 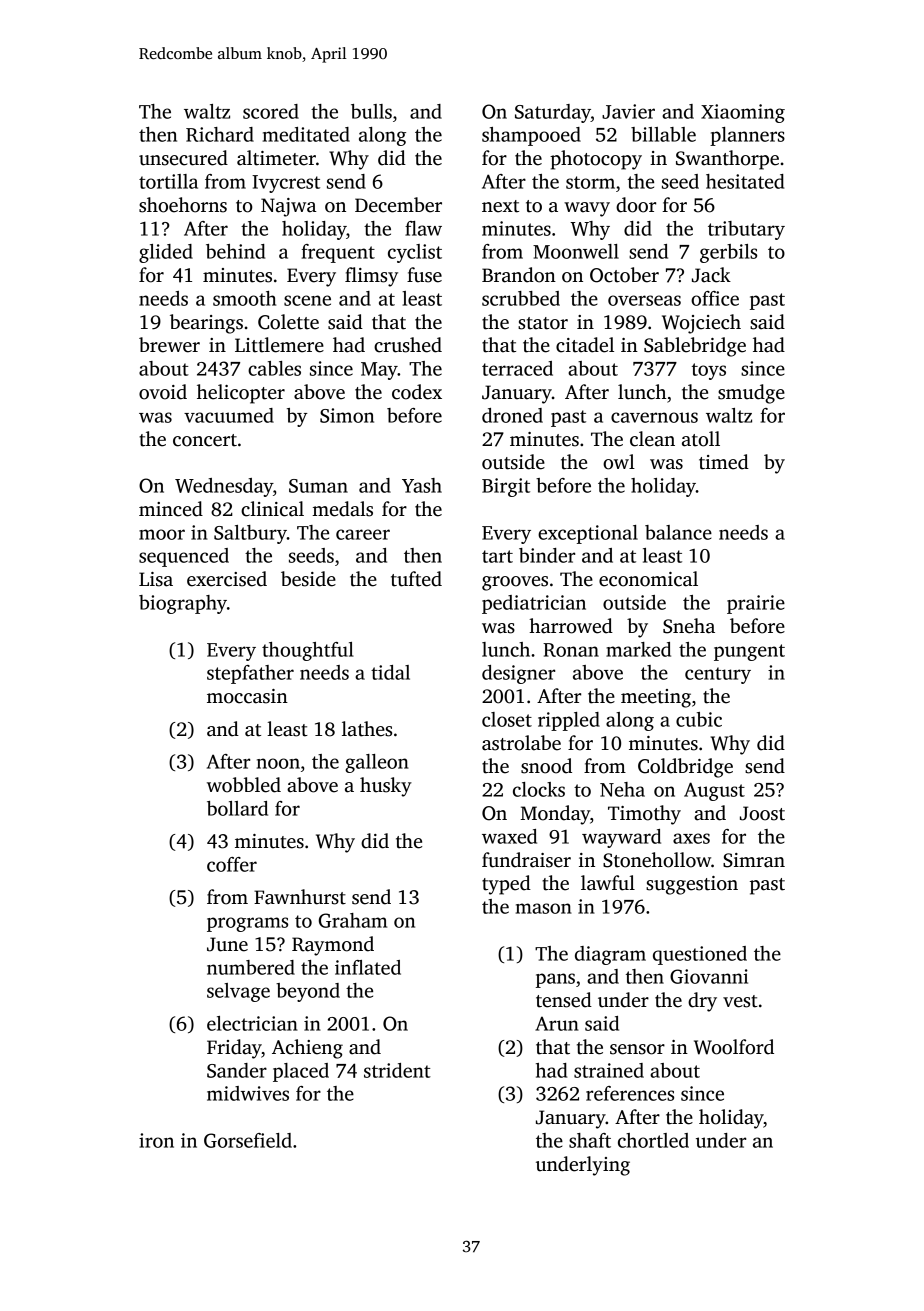 I want to click on beside, so click(x=308, y=579).
